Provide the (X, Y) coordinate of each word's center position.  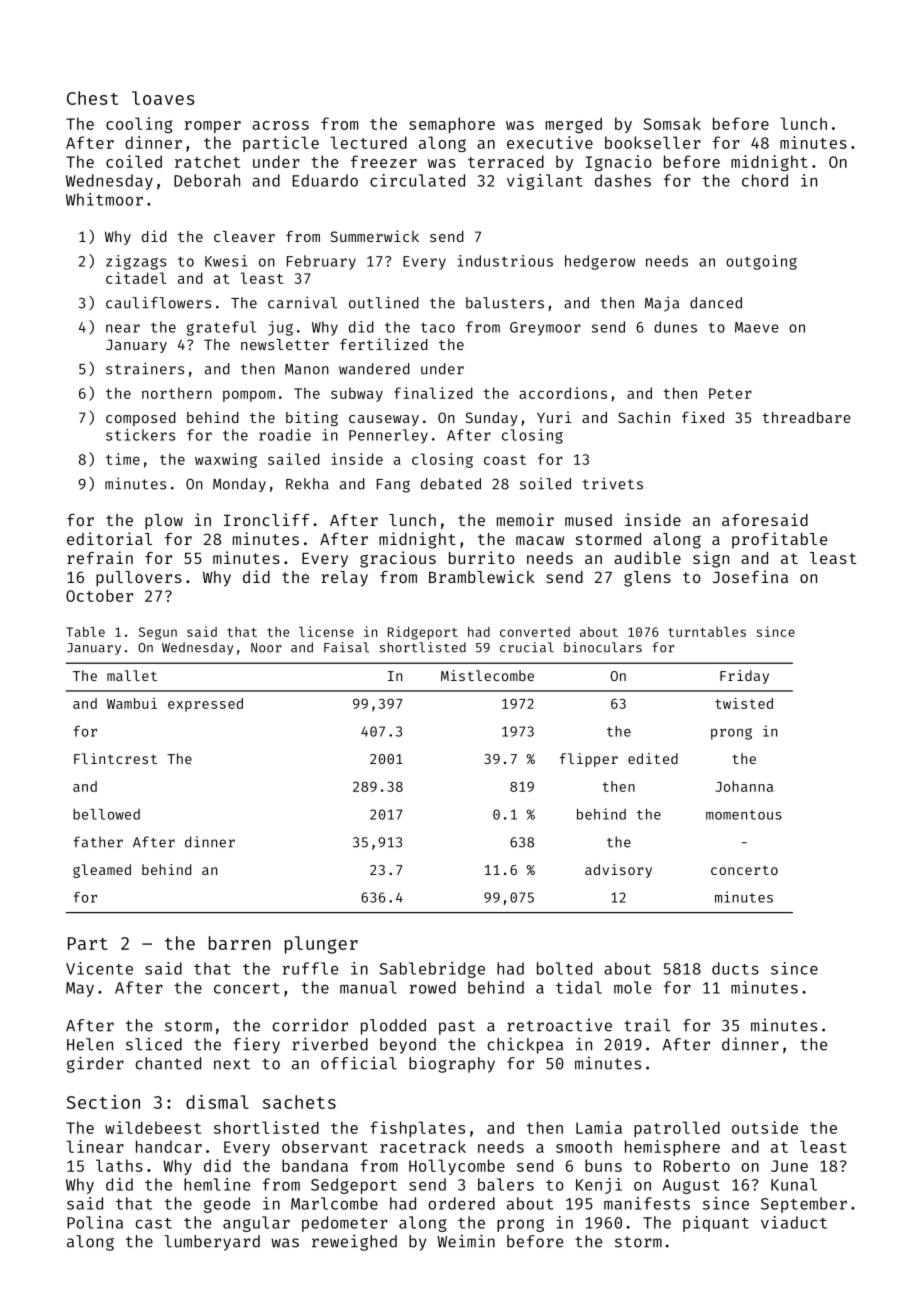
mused (588, 520)
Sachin (644, 417)
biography (452, 1064)
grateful (221, 328)
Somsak (672, 123)
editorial (109, 538)
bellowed (106, 814)
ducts (735, 968)
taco (438, 327)
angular (256, 1224)
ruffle (310, 968)
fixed (703, 417)
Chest (92, 98)
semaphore (452, 125)
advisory (618, 871)
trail (647, 1025)
